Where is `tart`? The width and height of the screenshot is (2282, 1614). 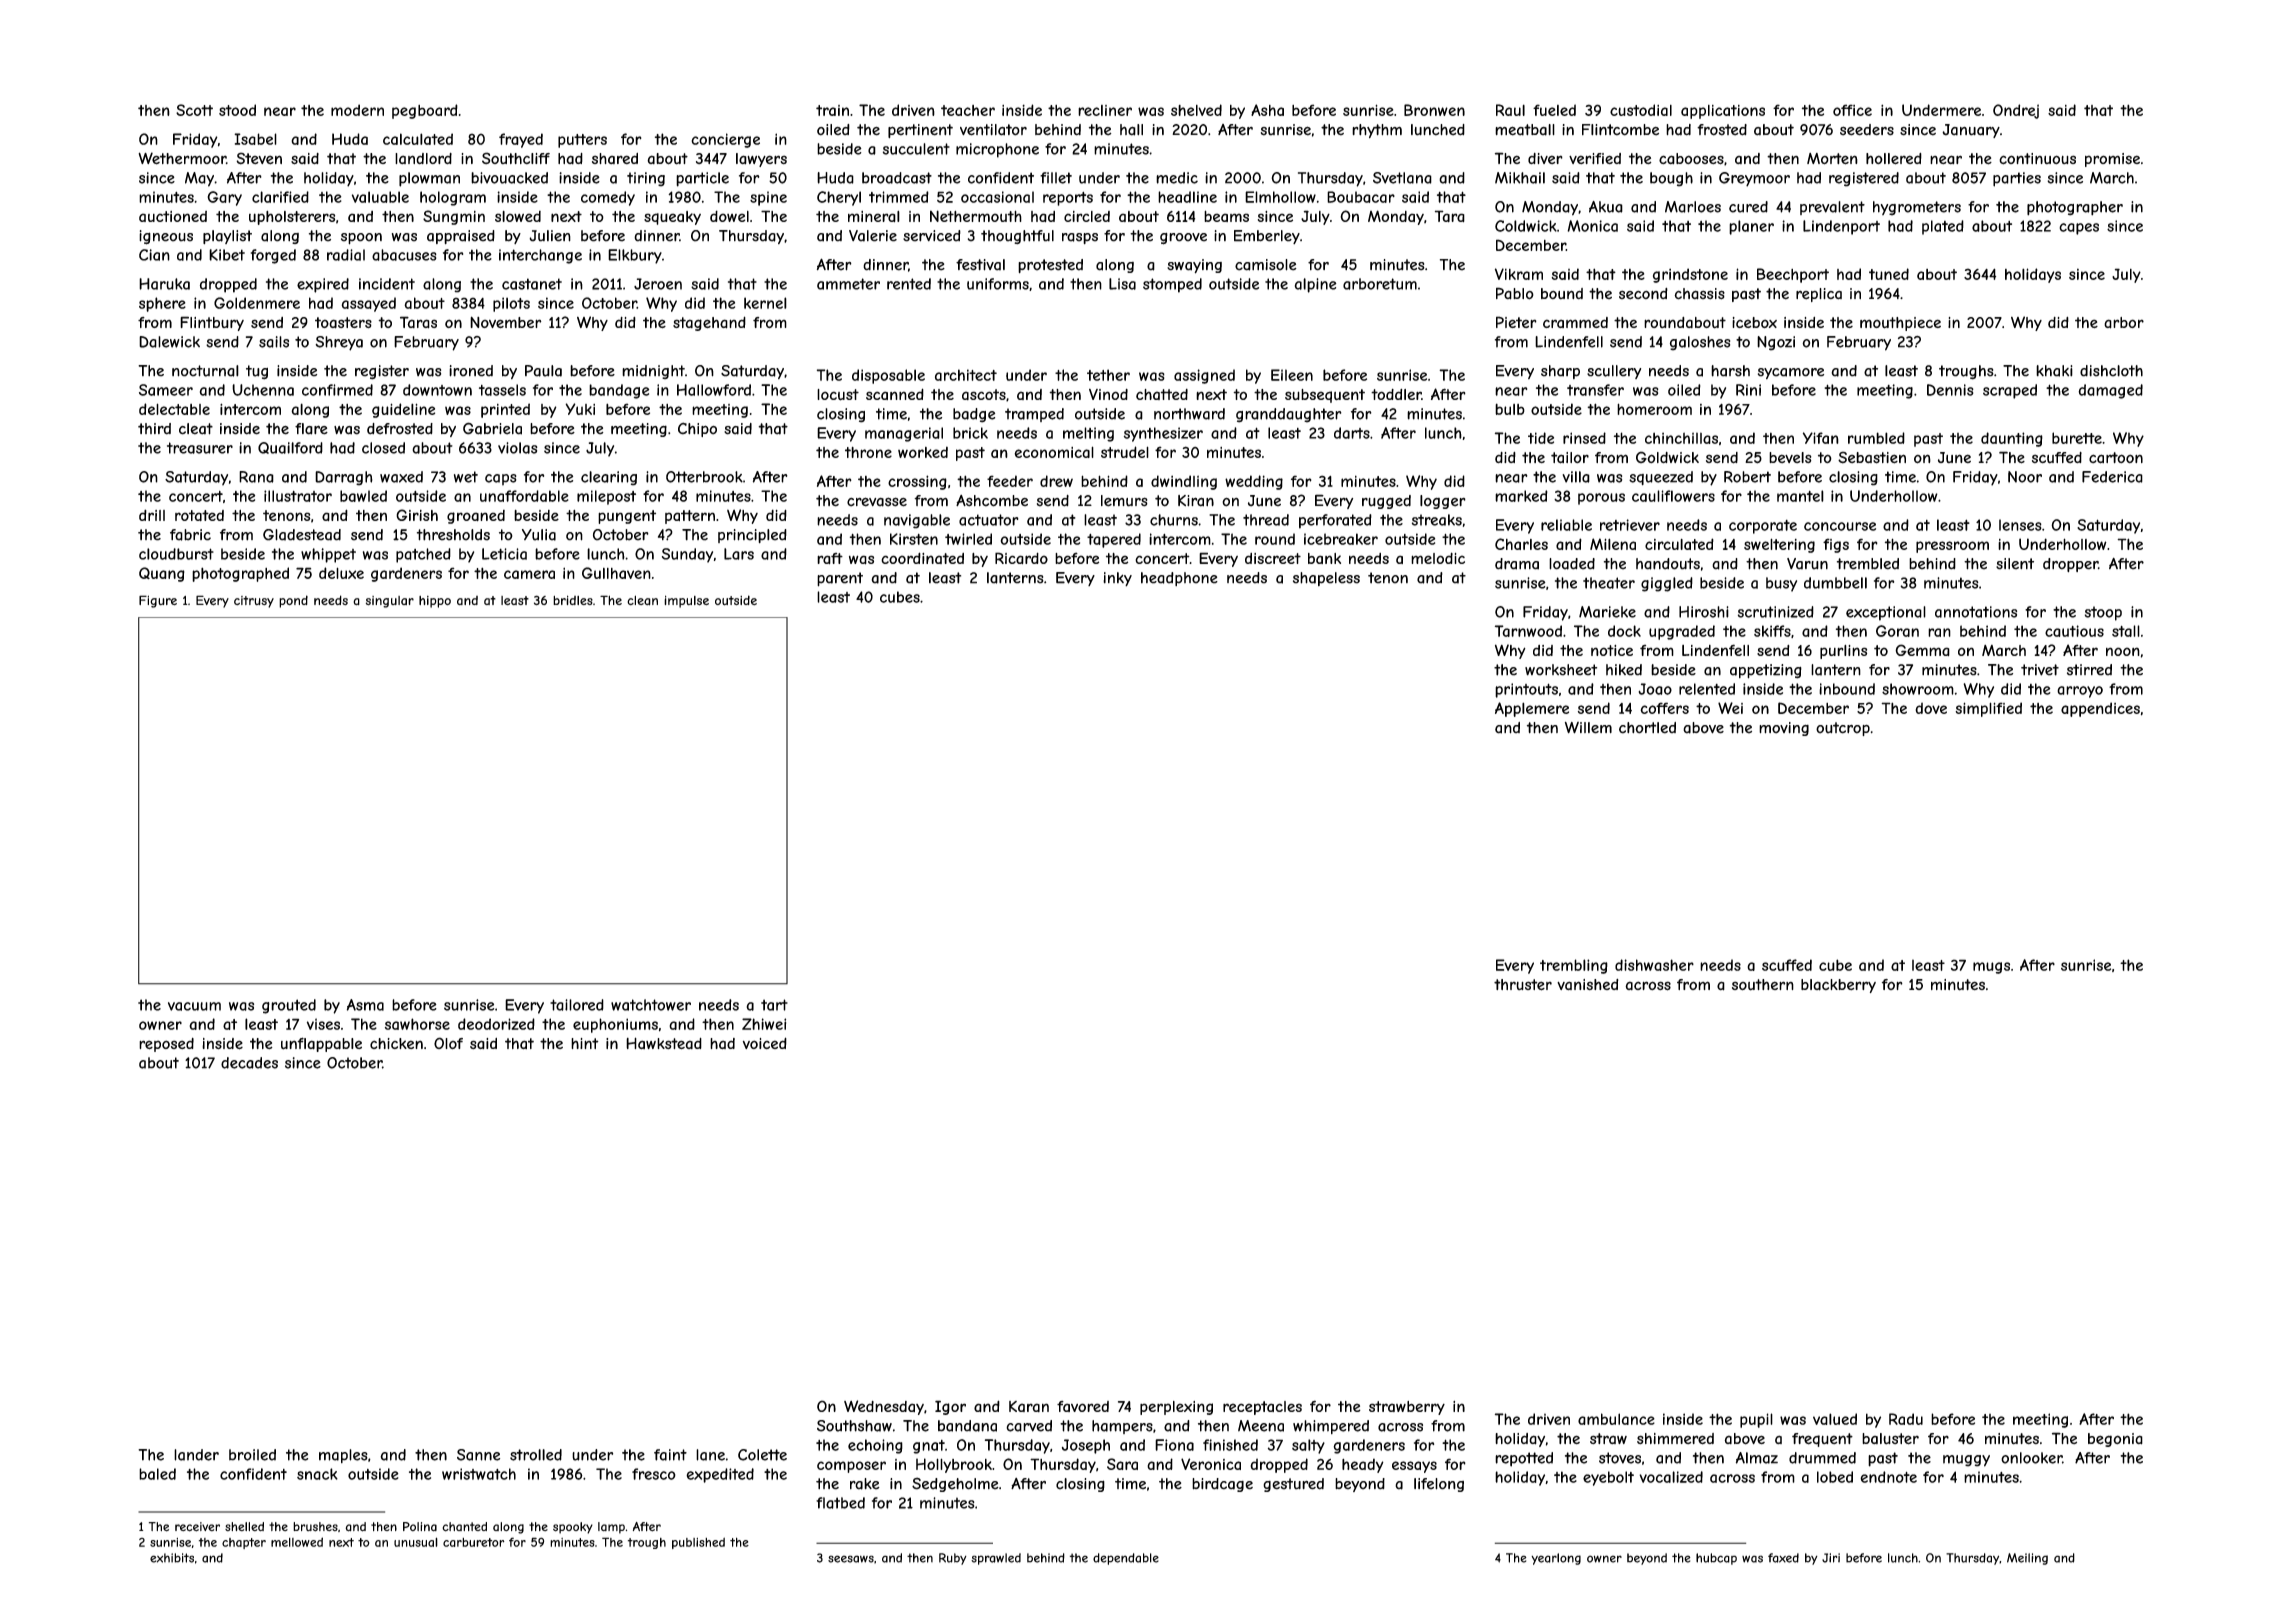
tart is located at coordinates (774, 1005).
